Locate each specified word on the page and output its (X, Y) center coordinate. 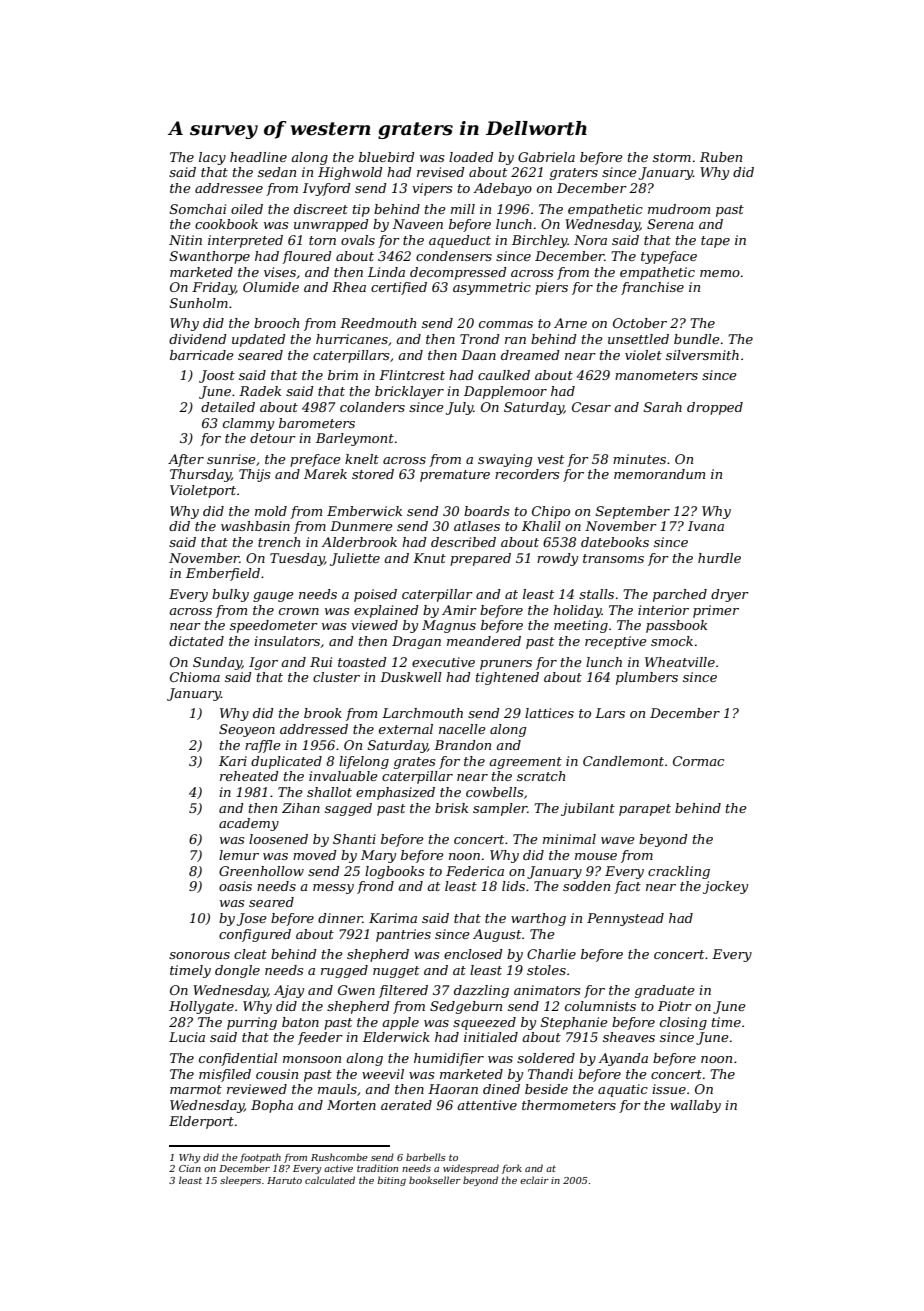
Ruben (721, 157)
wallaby (695, 1106)
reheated (249, 776)
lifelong (364, 762)
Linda (386, 272)
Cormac (698, 761)
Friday (214, 288)
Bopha (272, 1106)
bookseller (435, 1180)
